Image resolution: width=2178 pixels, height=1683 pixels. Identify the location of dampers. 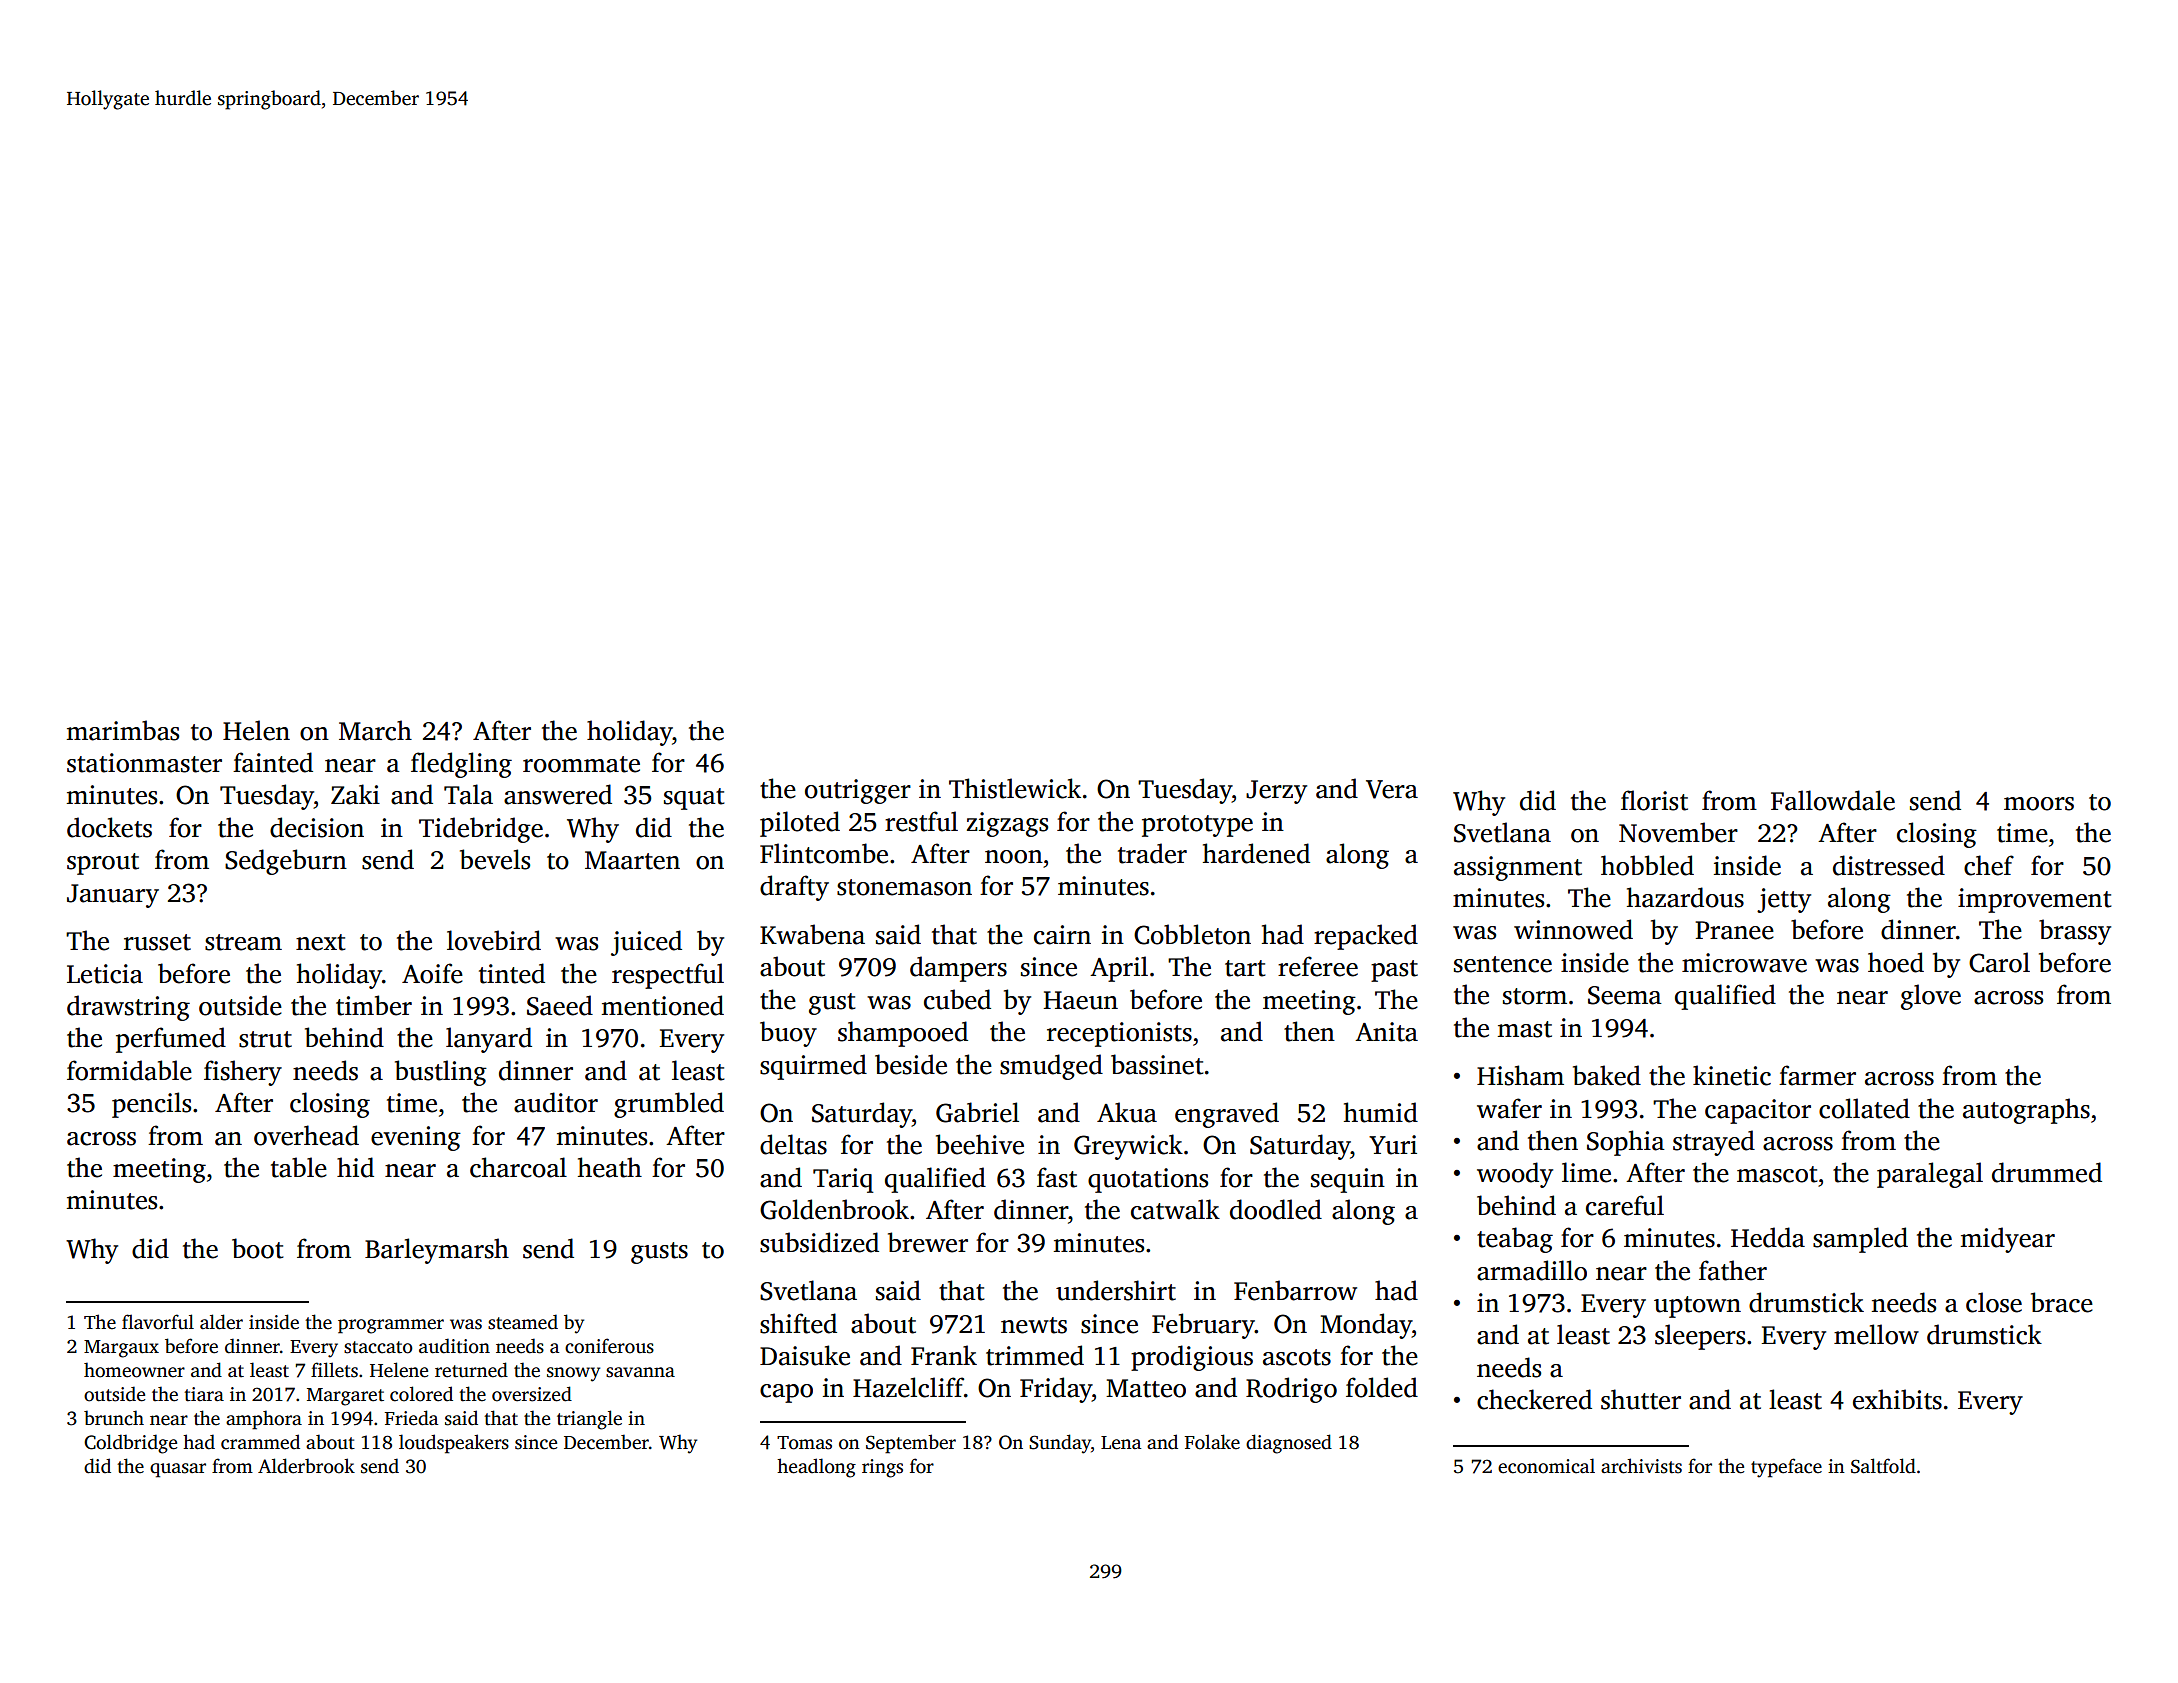
(958, 969).
